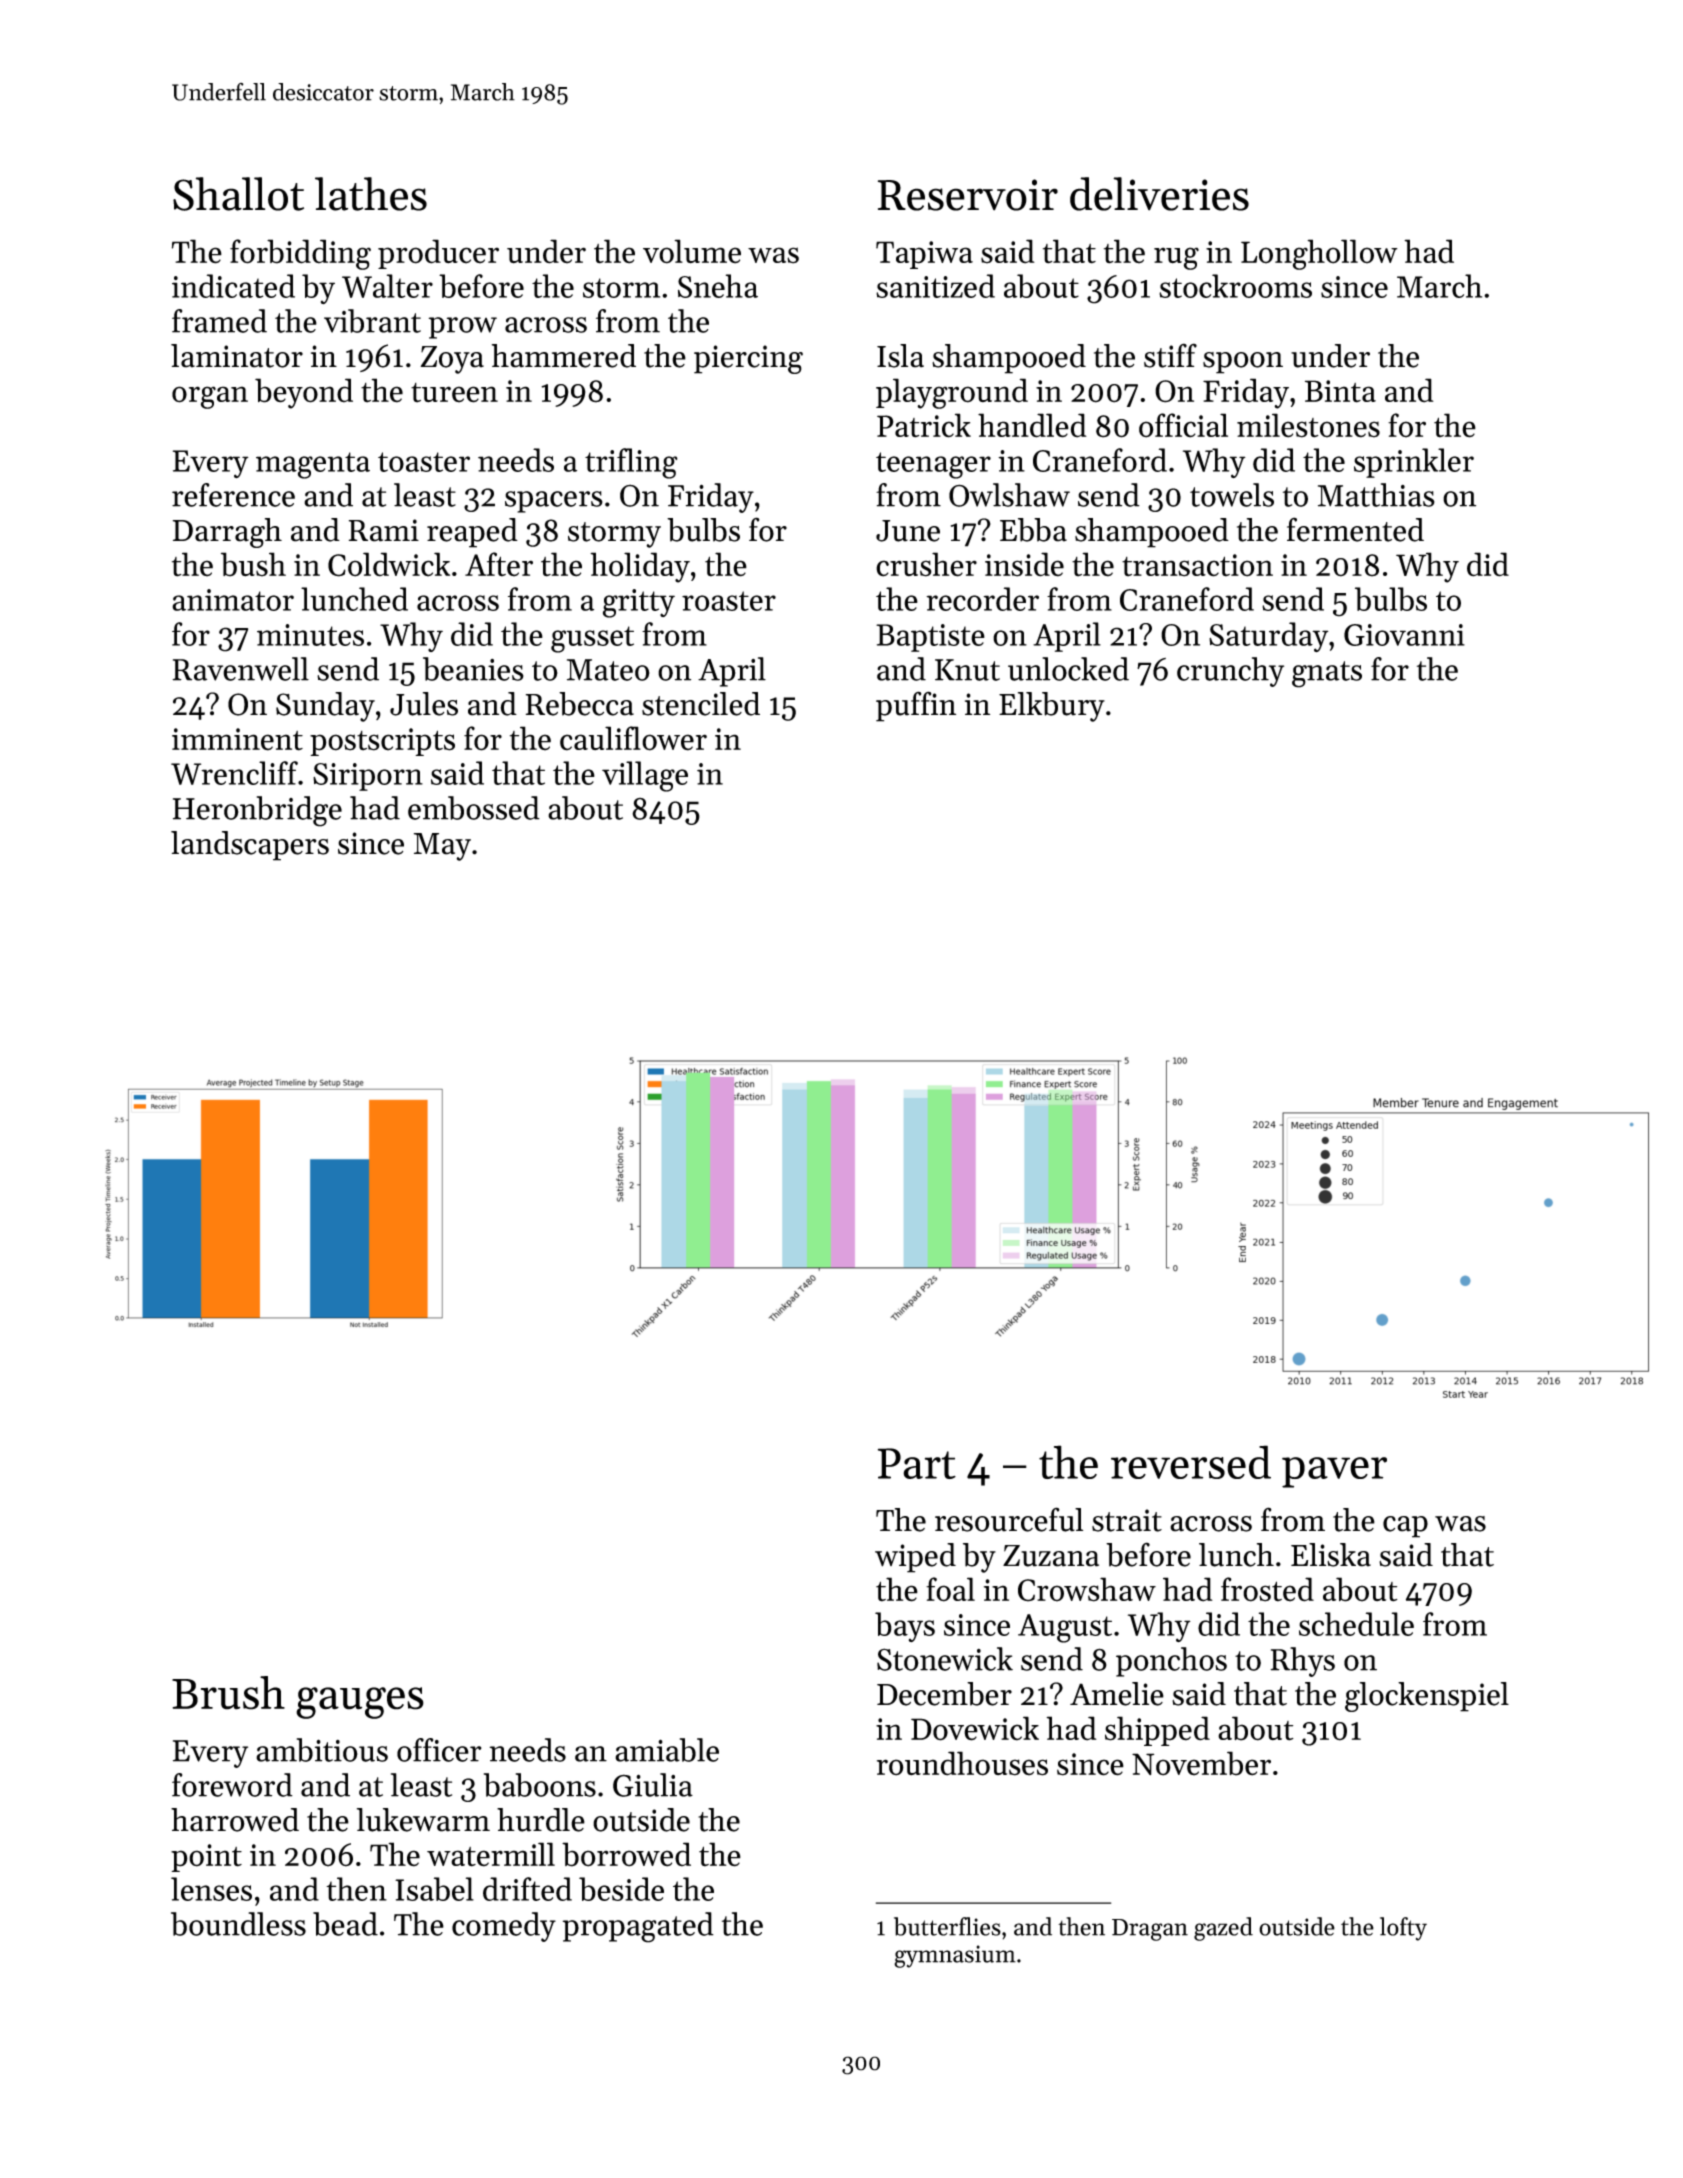 This page has height=2178, width=1683. I want to click on official, so click(1183, 425).
